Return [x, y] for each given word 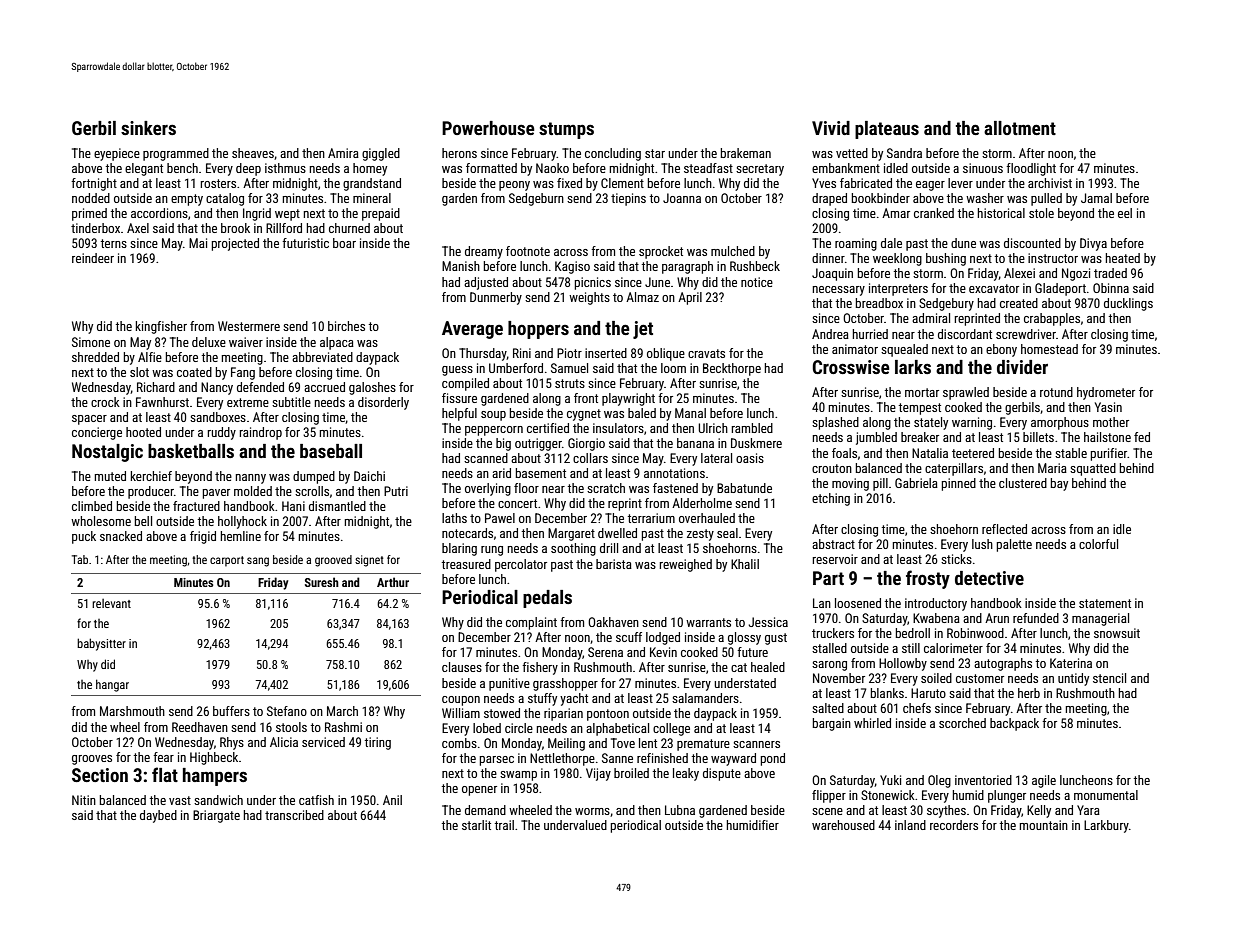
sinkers [148, 128]
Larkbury [1106, 826]
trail [504, 825]
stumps [566, 130]
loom [673, 368]
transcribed [294, 815]
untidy [1073, 679]
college [671, 729]
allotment [1020, 128]
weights [589, 298]
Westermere [249, 326]
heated [1123, 258]
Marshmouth [132, 711]
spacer [89, 420]
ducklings [1128, 304]
